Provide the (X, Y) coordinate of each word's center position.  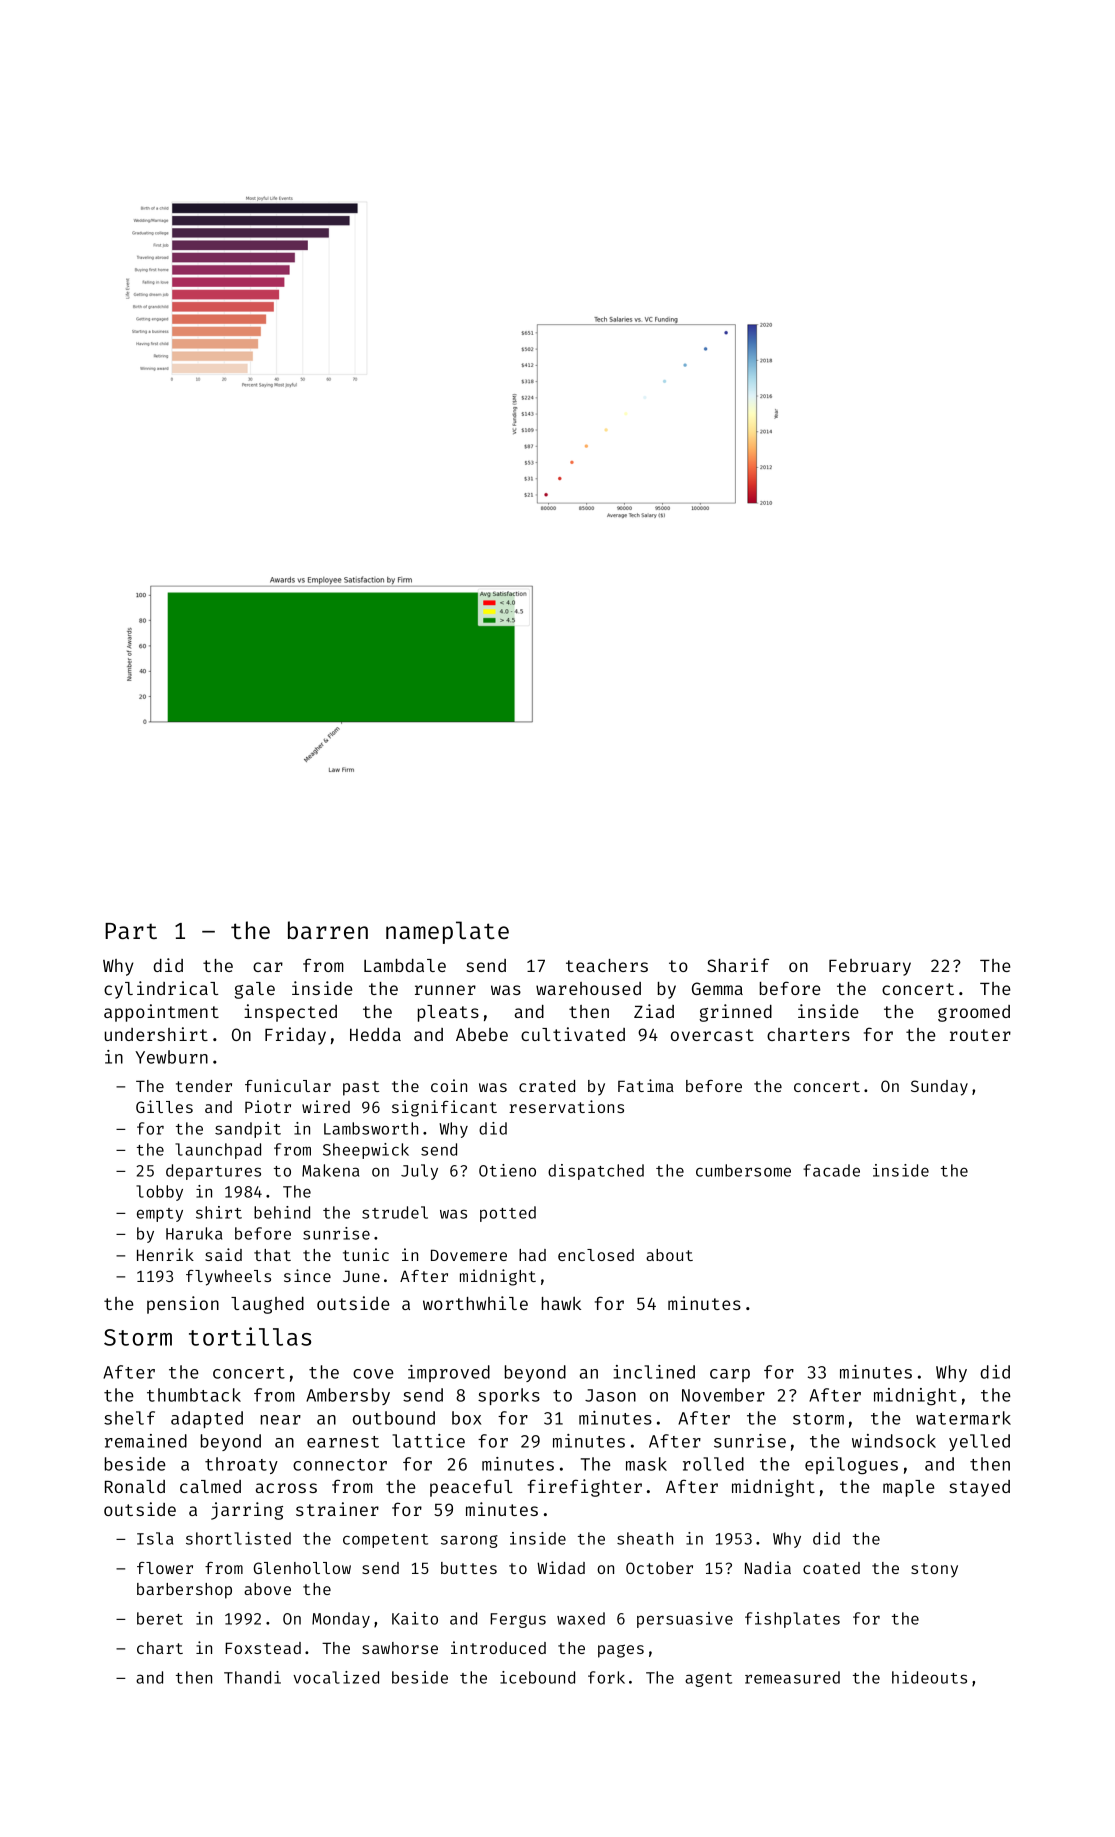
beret (160, 1618)
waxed (581, 1618)
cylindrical (161, 990)
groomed (974, 1013)
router (980, 1035)
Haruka (194, 1233)
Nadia (768, 1567)
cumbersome (743, 1170)
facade (831, 1170)
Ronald (135, 1486)
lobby (159, 1193)
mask (646, 1464)
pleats (448, 1013)
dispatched (596, 1172)
